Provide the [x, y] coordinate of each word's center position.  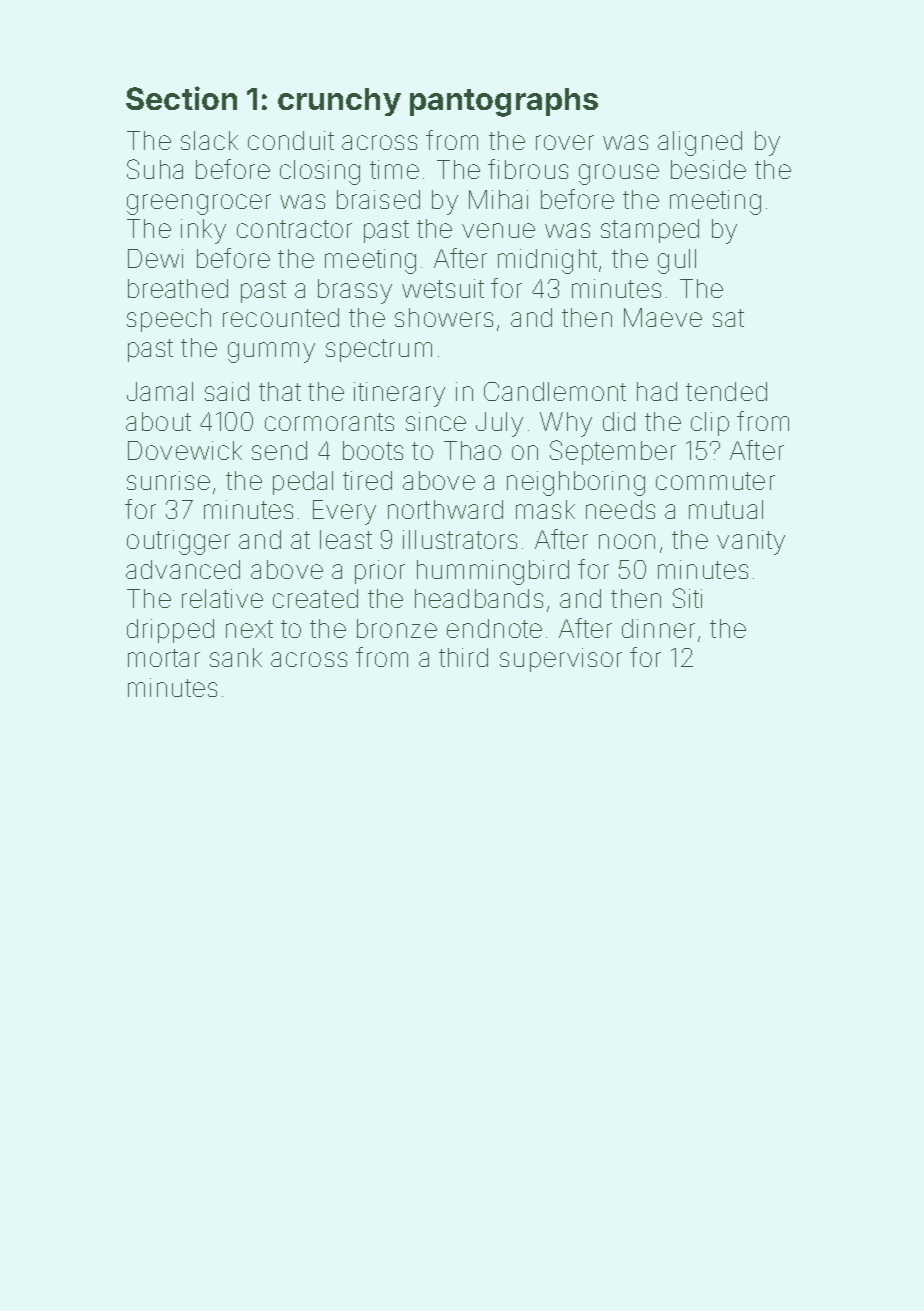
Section [181, 98]
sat [728, 318]
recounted [281, 317]
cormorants [329, 422]
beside [708, 169]
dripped [170, 631]
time [394, 169]
